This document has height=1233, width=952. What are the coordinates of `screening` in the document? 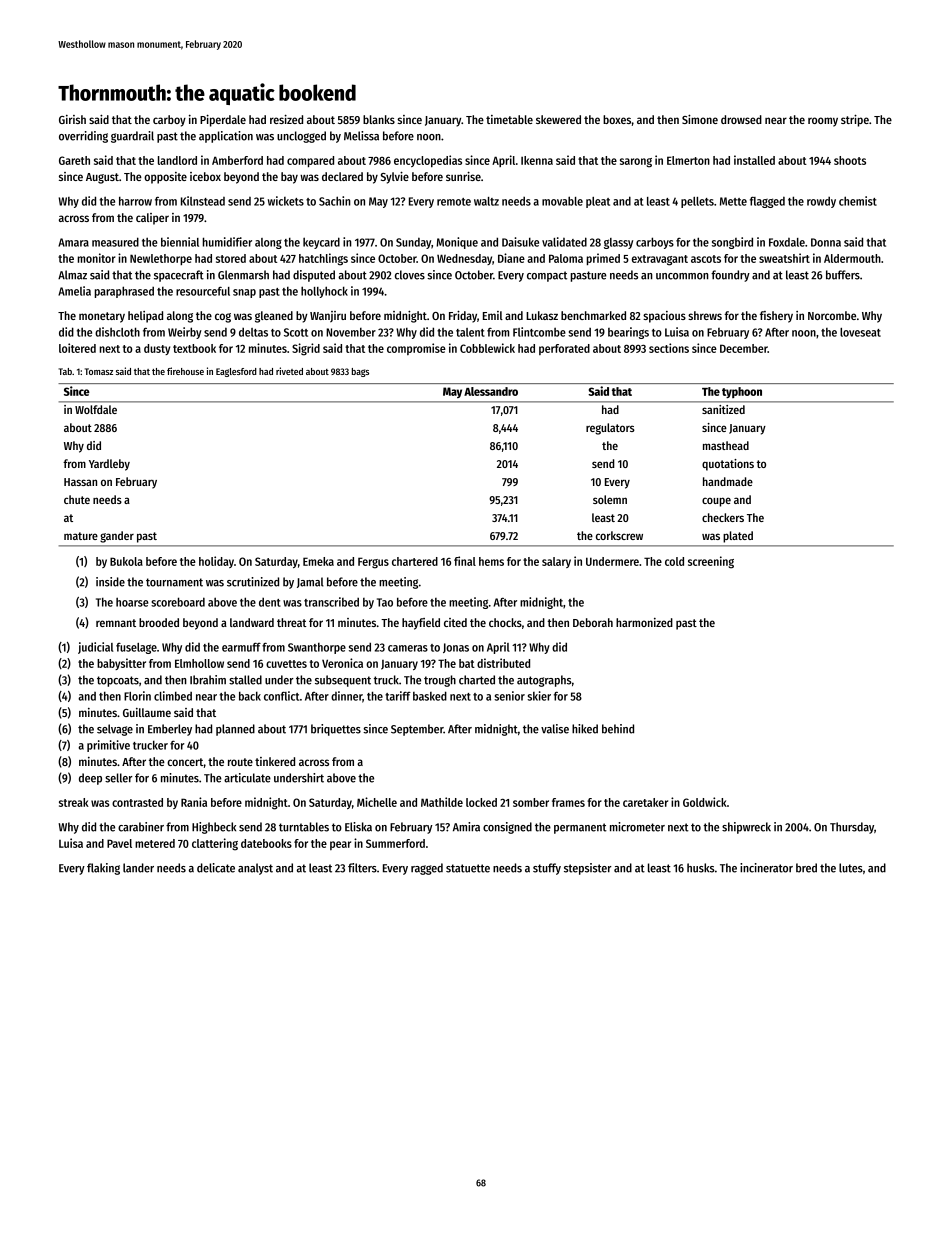 It's located at (711, 562).
